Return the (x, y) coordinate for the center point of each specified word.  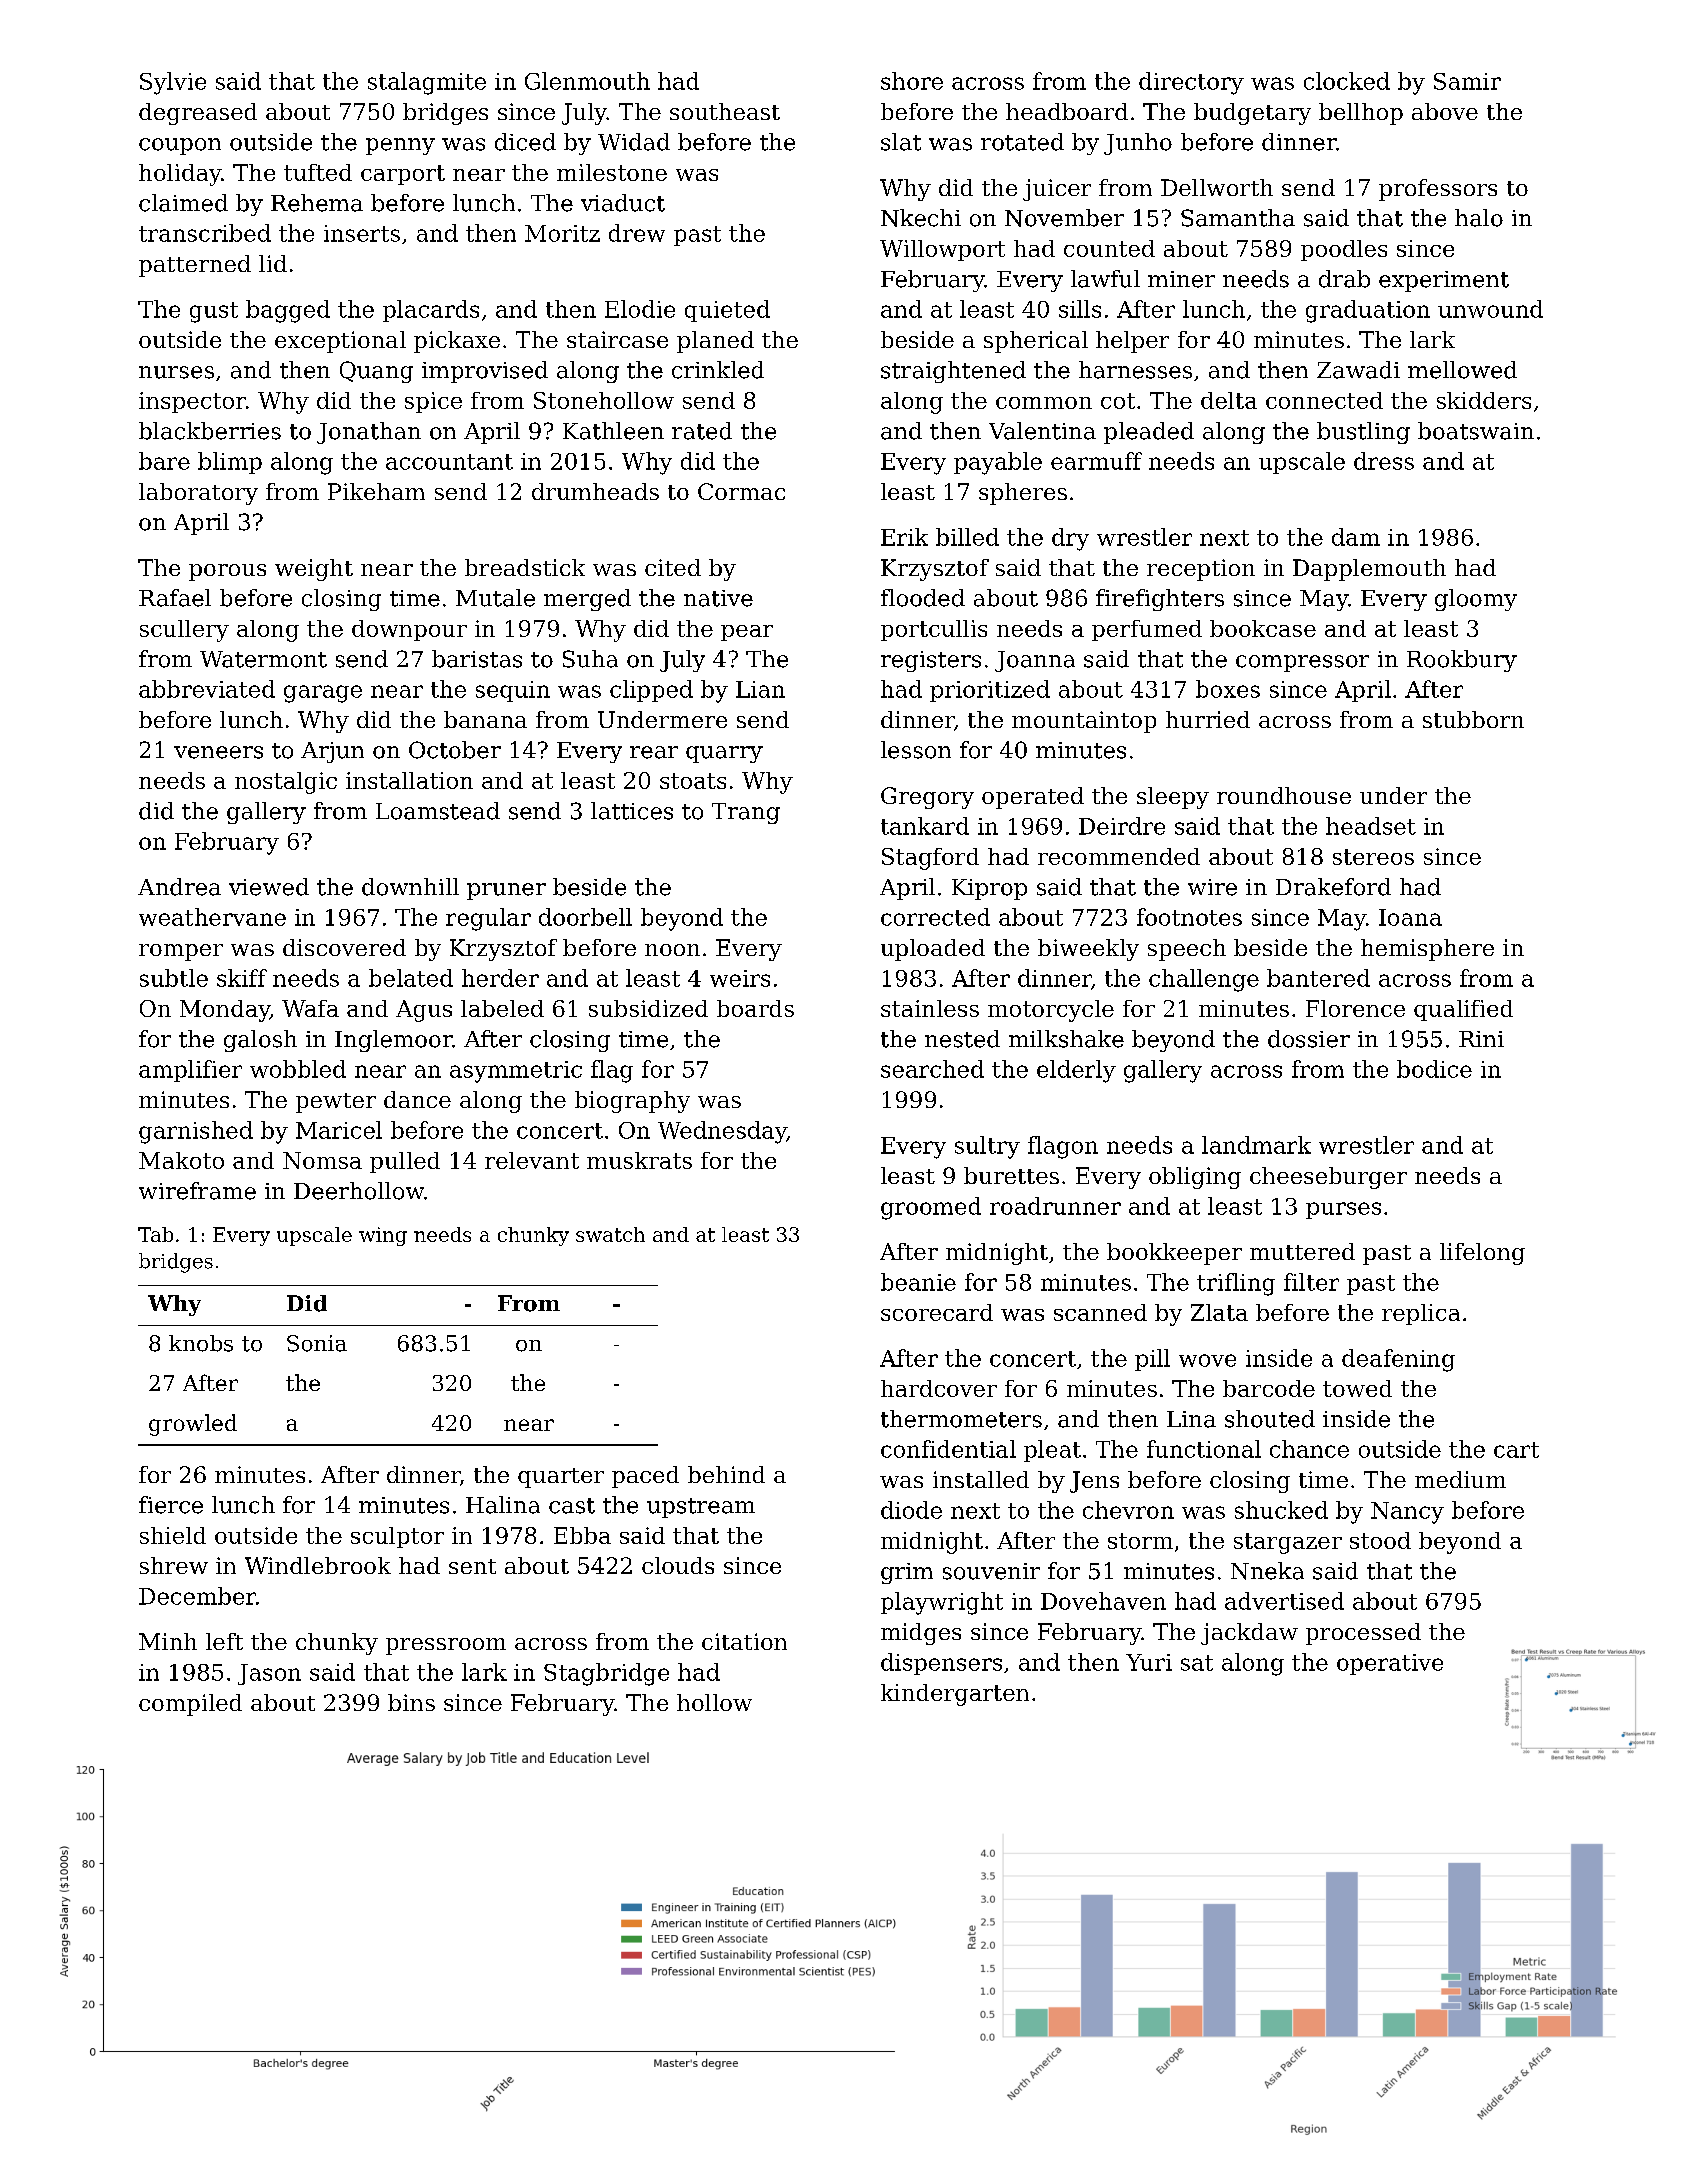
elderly (1076, 1071)
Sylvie (173, 83)
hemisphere (1427, 950)
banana (485, 719)
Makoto (181, 1160)
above (1445, 111)
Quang (376, 372)
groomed (931, 1208)
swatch (610, 1234)
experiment (1444, 281)
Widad (634, 142)
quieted (727, 311)
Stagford (930, 859)
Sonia (317, 1343)
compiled (190, 1705)
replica (1421, 1314)
